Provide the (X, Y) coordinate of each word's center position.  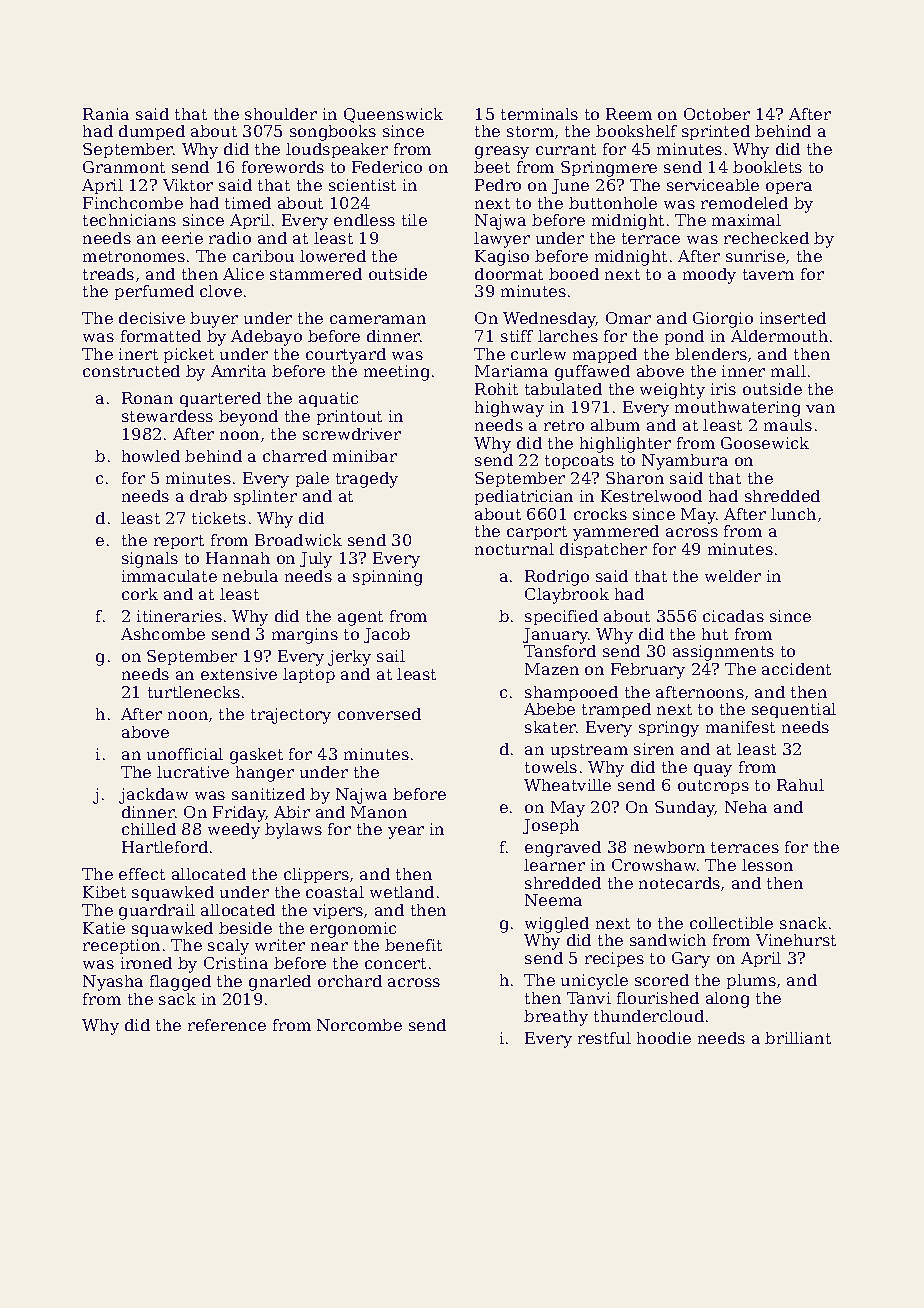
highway (509, 409)
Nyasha (113, 983)
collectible (731, 923)
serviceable (713, 185)
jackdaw (153, 796)
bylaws (293, 831)
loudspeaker (337, 150)
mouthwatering (737, 409)
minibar (365, 456)
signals (150, 560)
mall (788, 371)
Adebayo (266, 338)
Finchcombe (133, 203)
